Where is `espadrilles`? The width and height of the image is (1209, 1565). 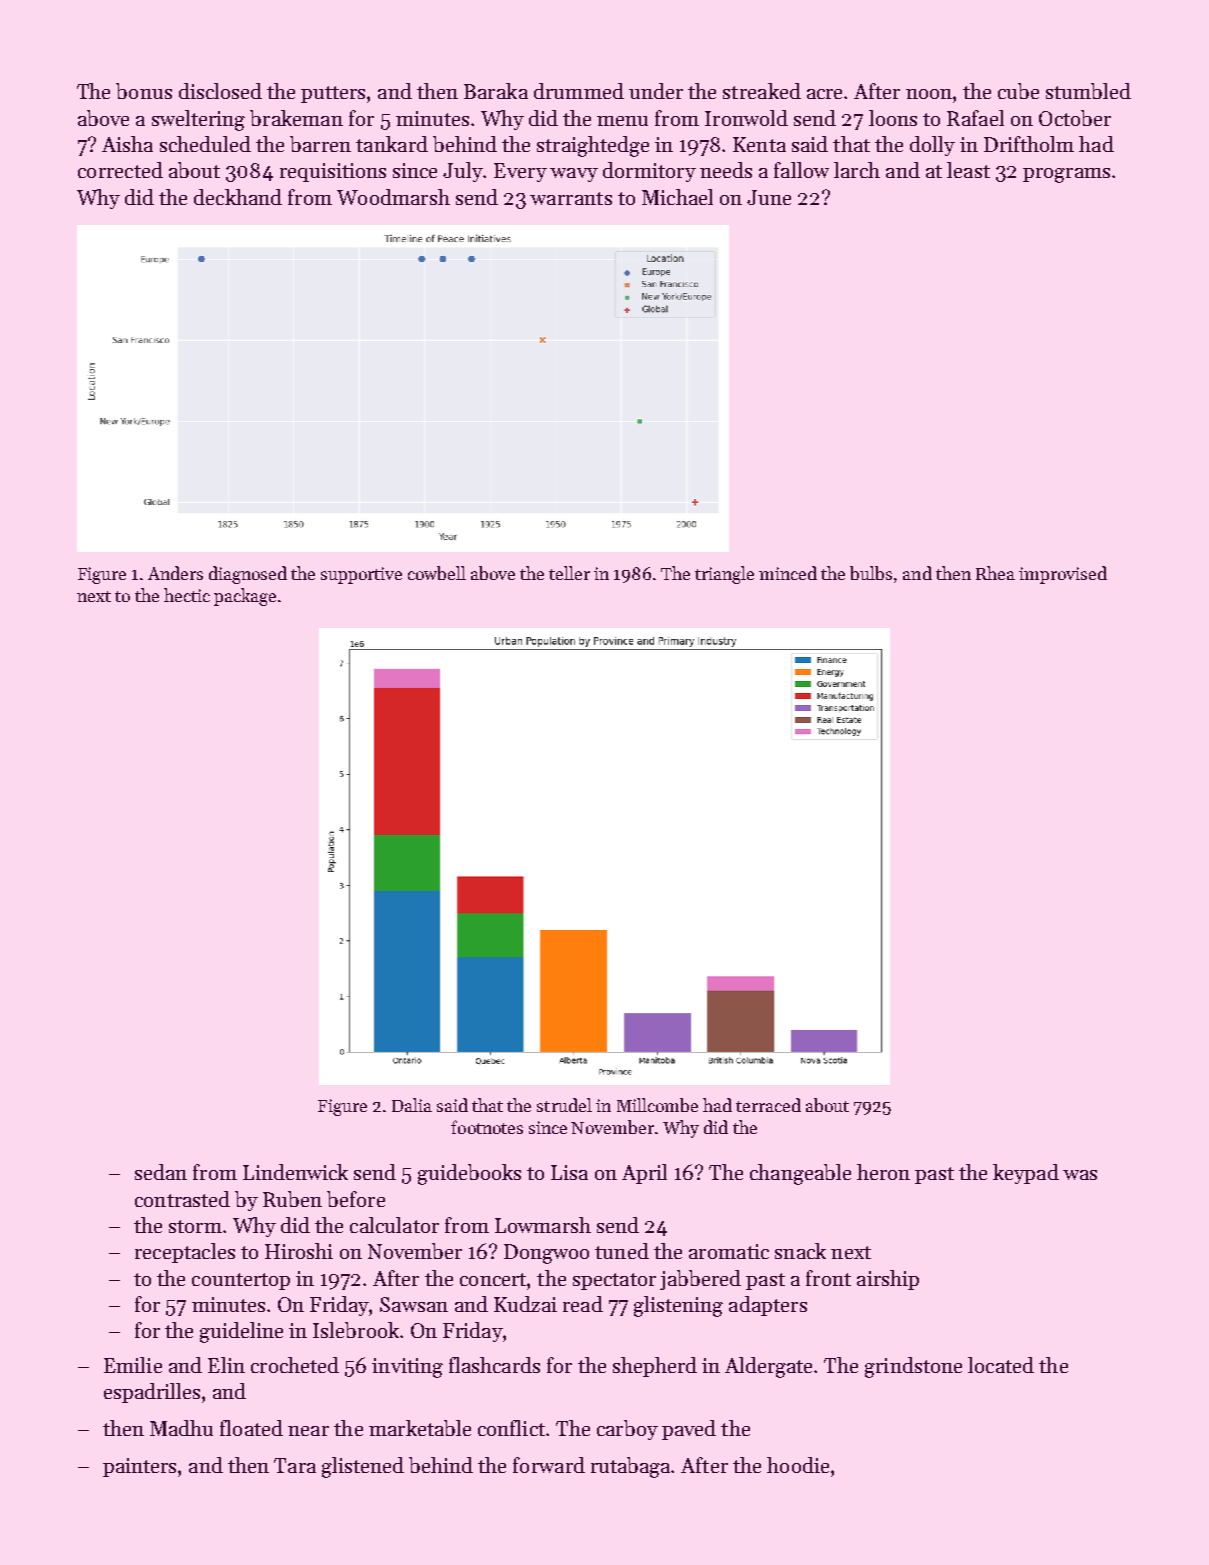 espadrilles is located at coordinates (152, 1393).
